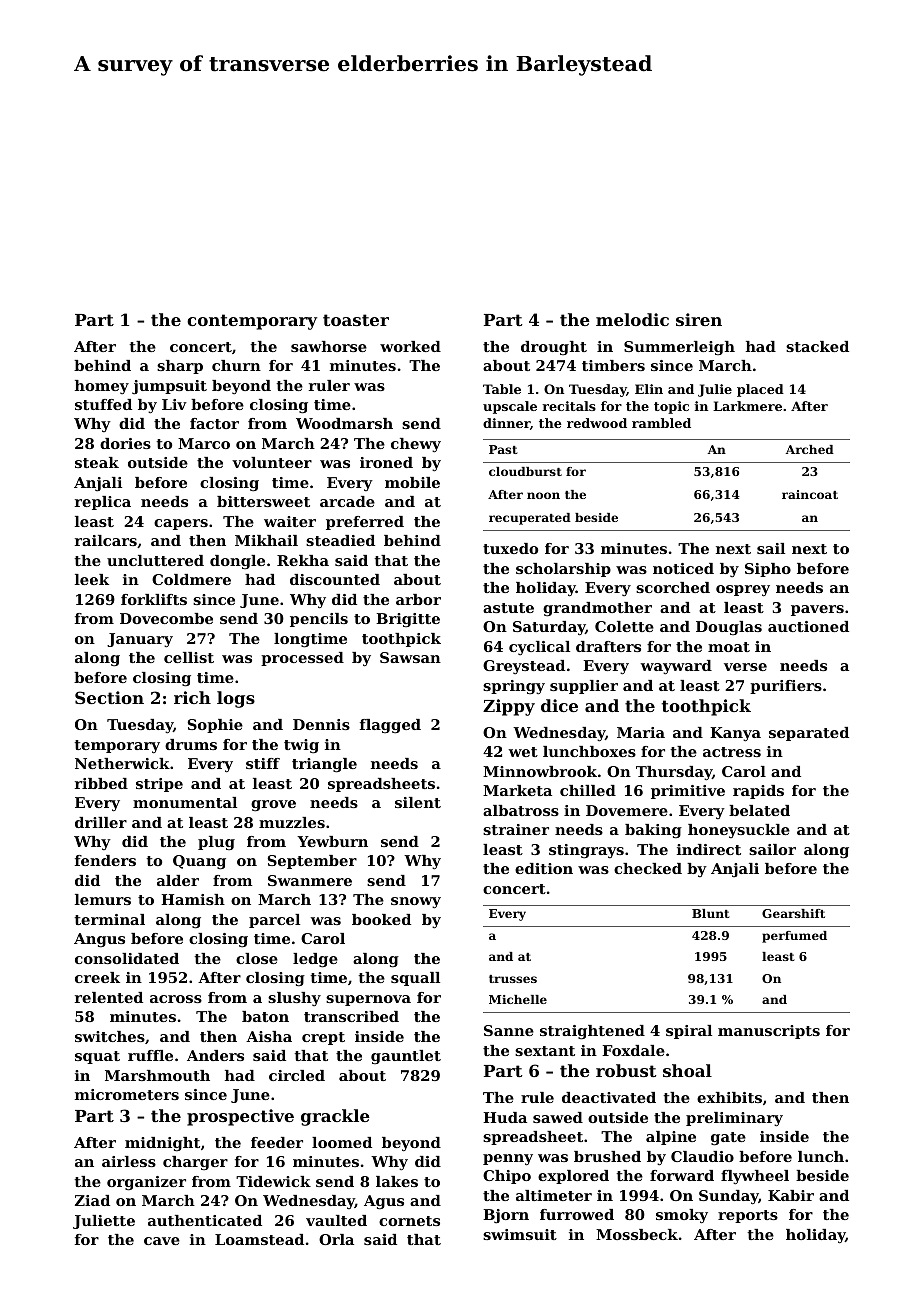  What do you see at coordinates (101, 822) in the document?
I see `driller` at bounding box center [101, 822].
